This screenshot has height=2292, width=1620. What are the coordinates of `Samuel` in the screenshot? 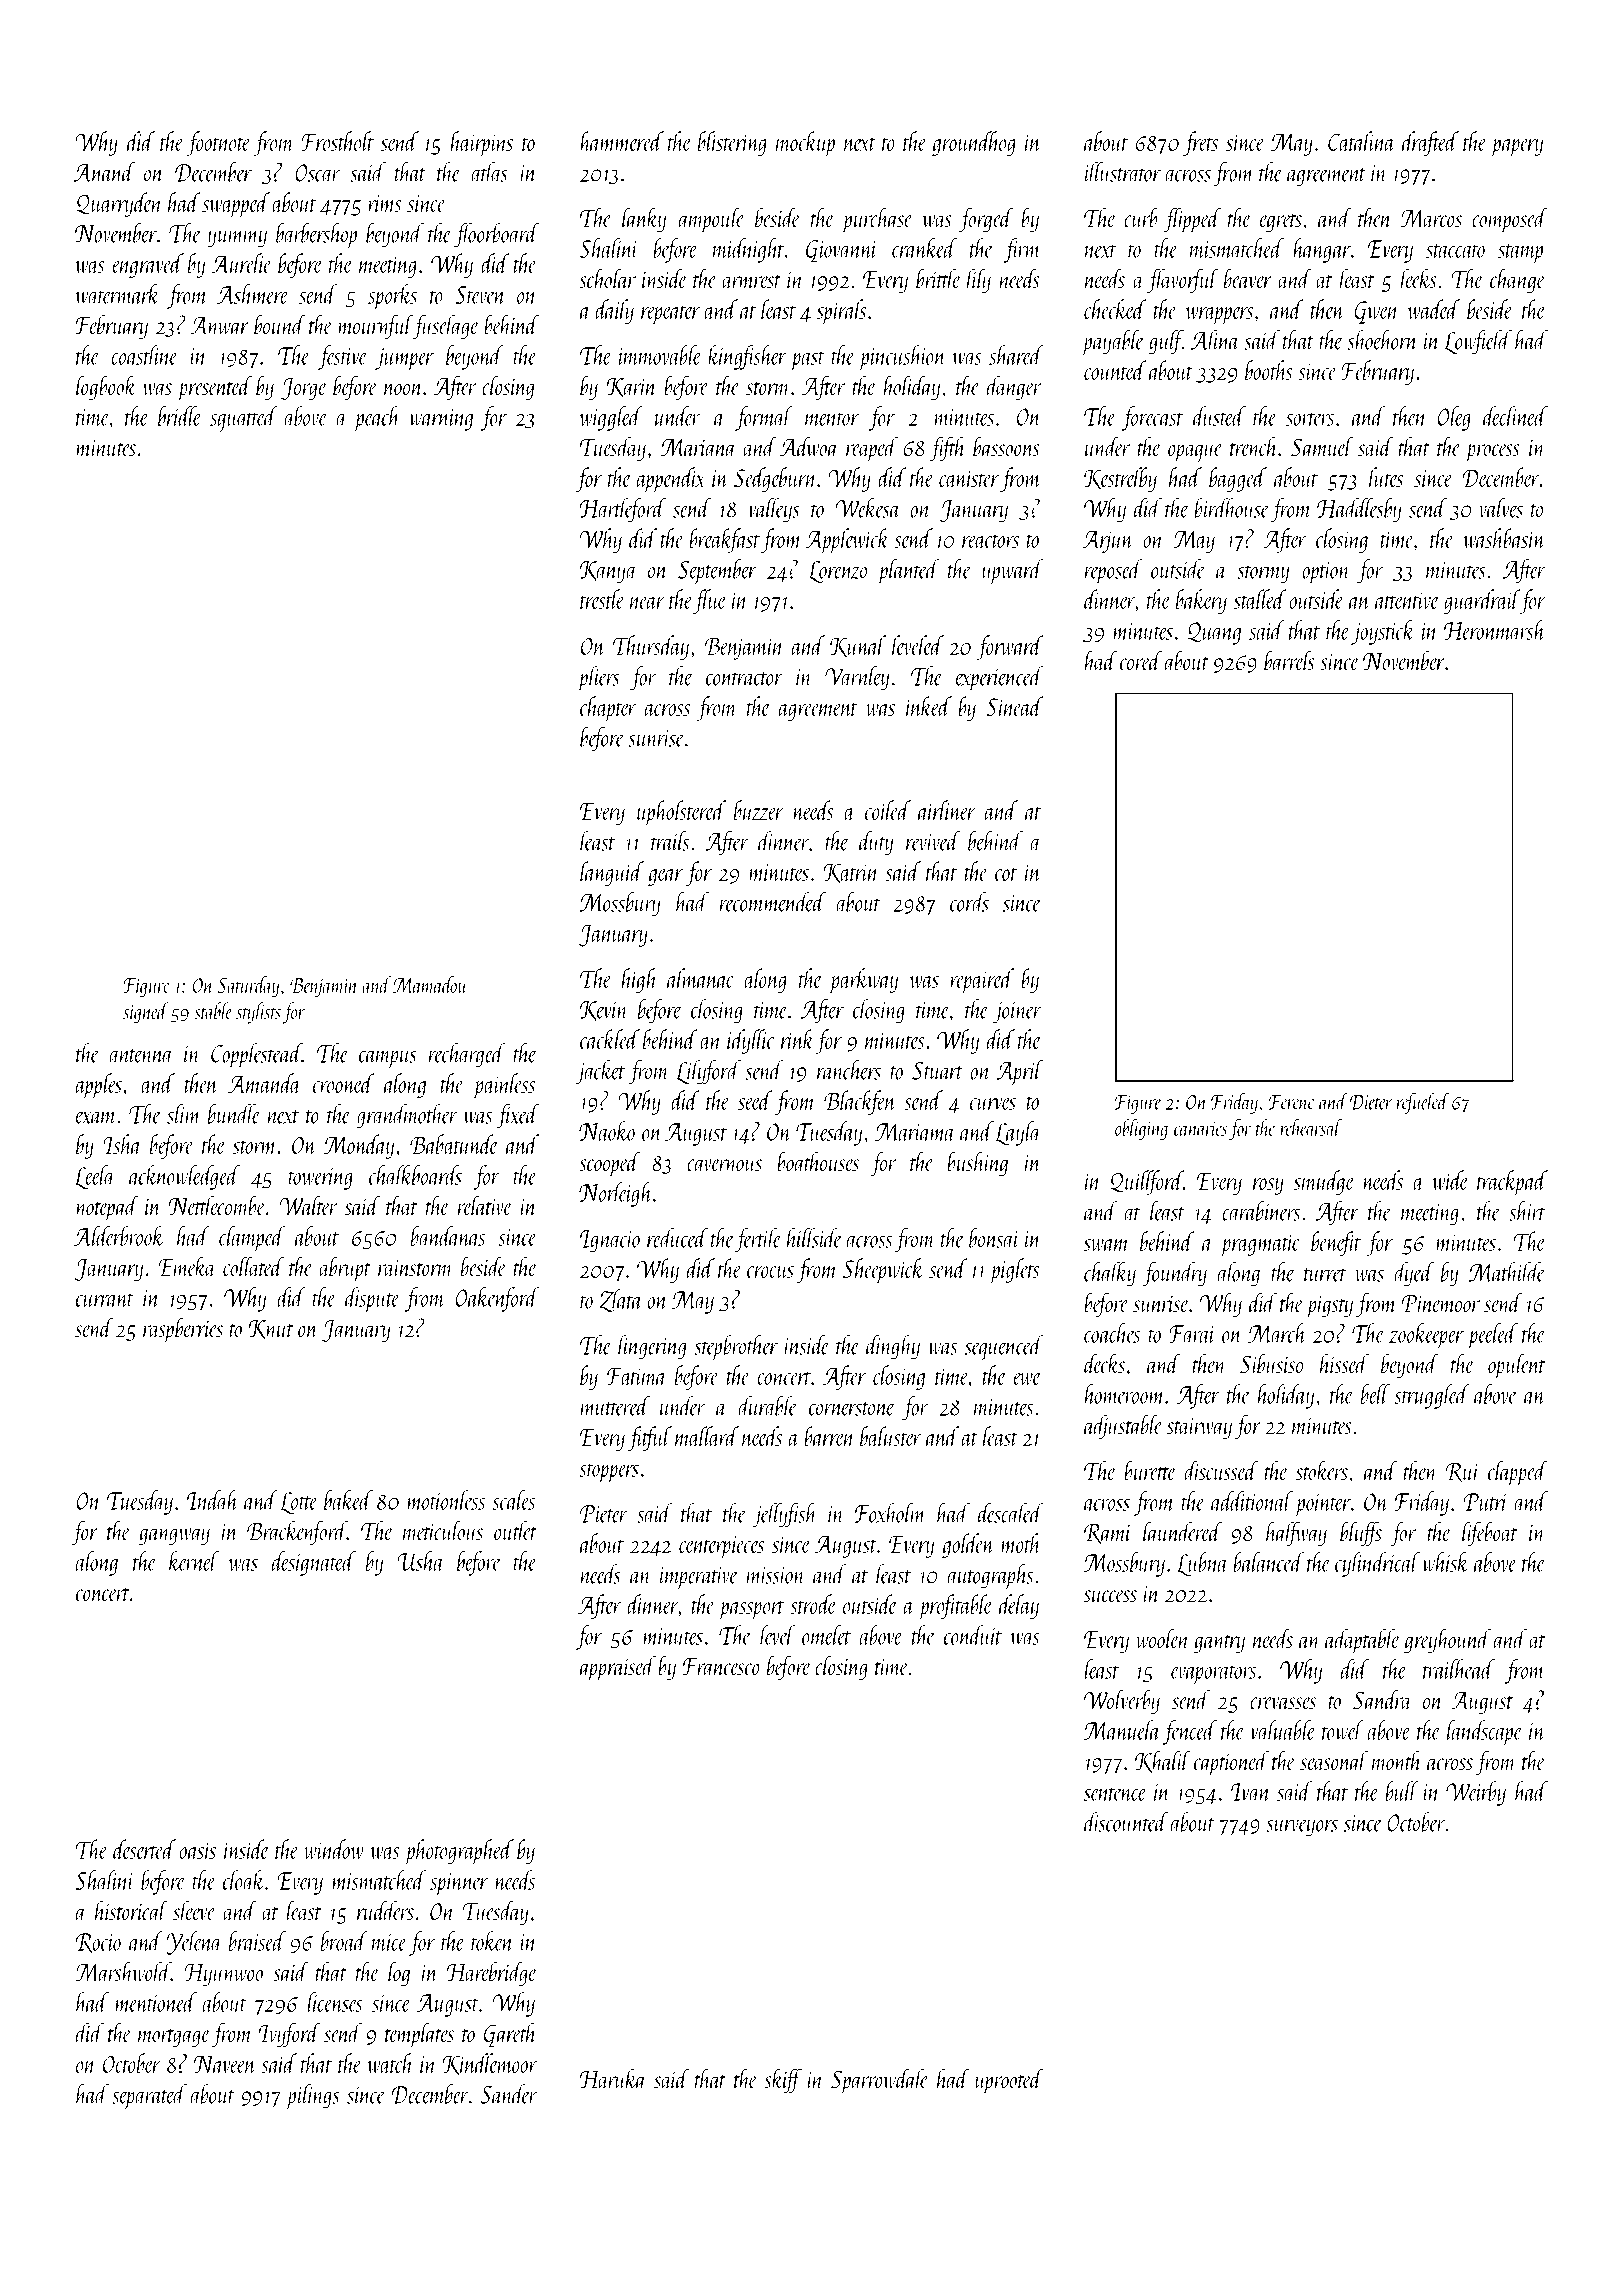 It's located at (1322, 446).
